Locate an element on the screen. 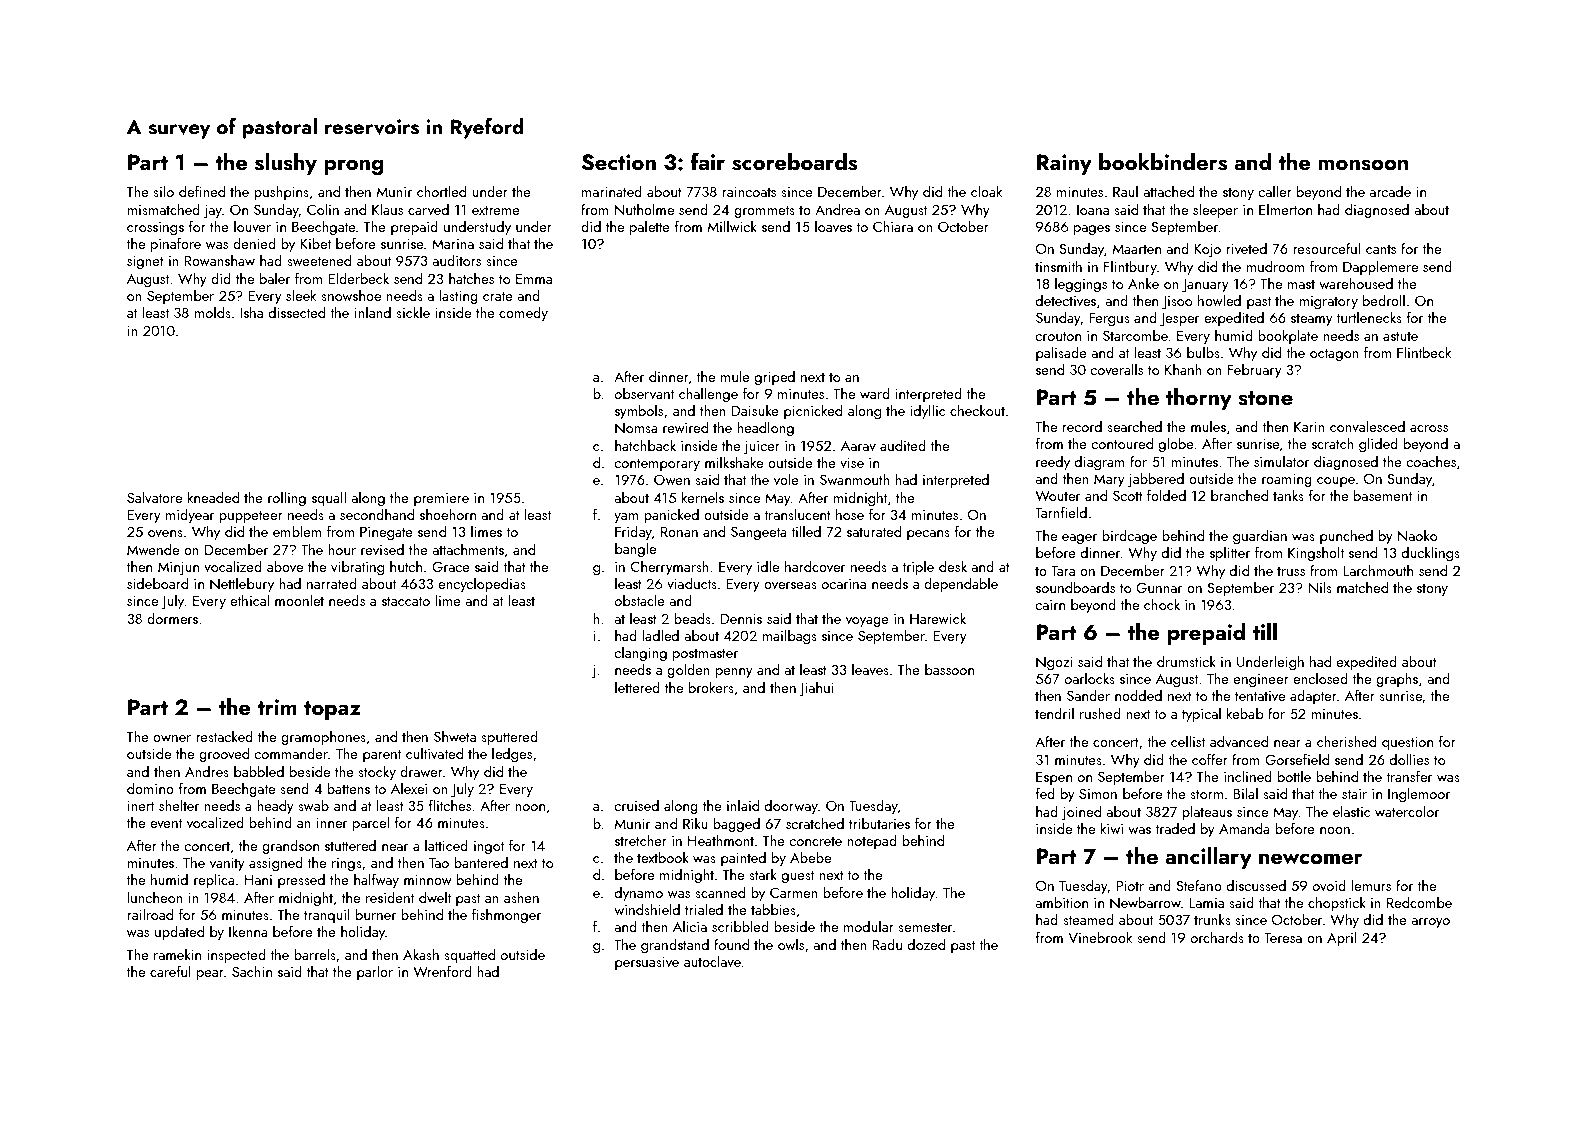 This screenshot has width=1591, height=1125. bookbinders is located at coordinates (1163, 162).
